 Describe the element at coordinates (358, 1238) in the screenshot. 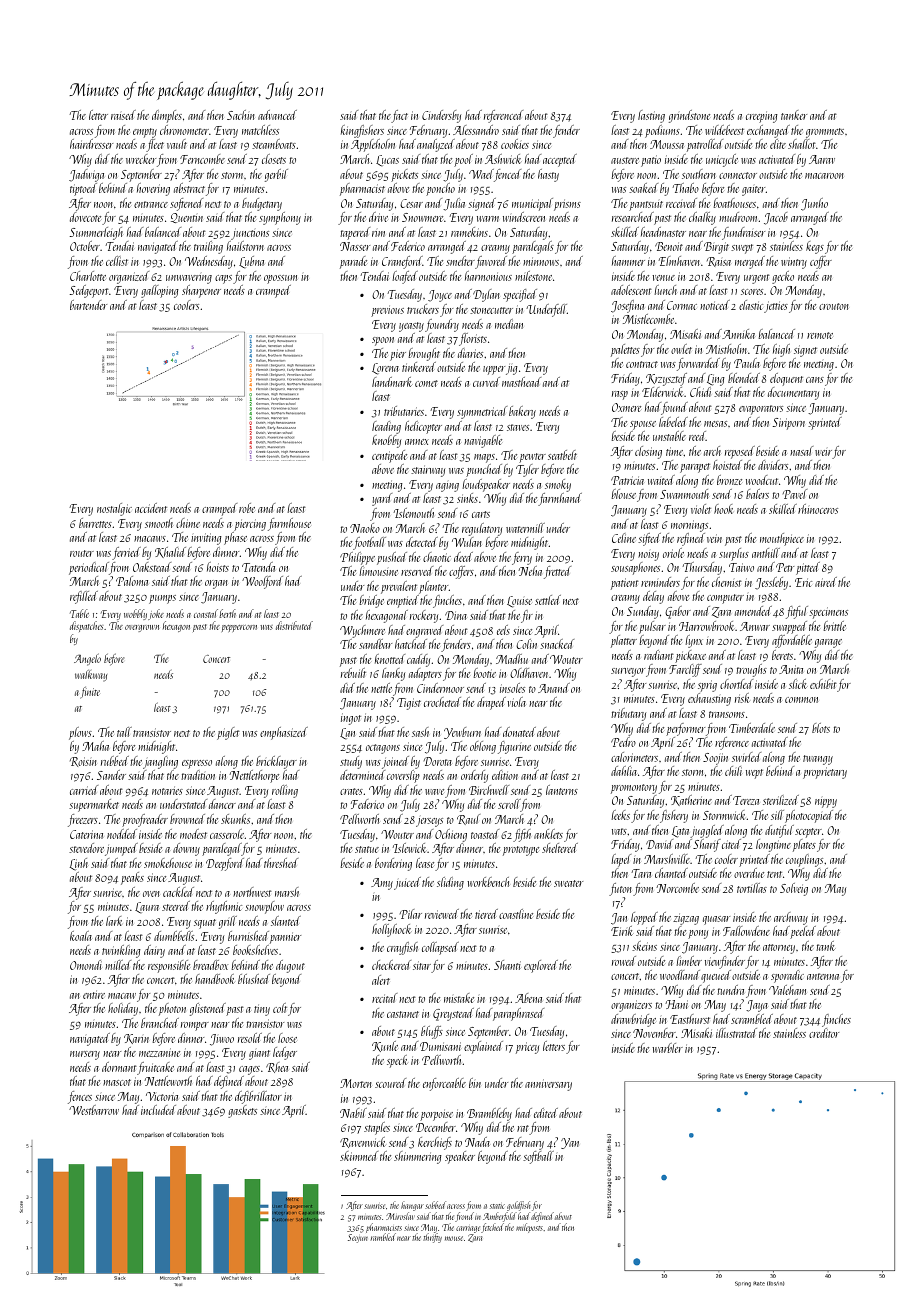

I see `Seojun` at that location.
